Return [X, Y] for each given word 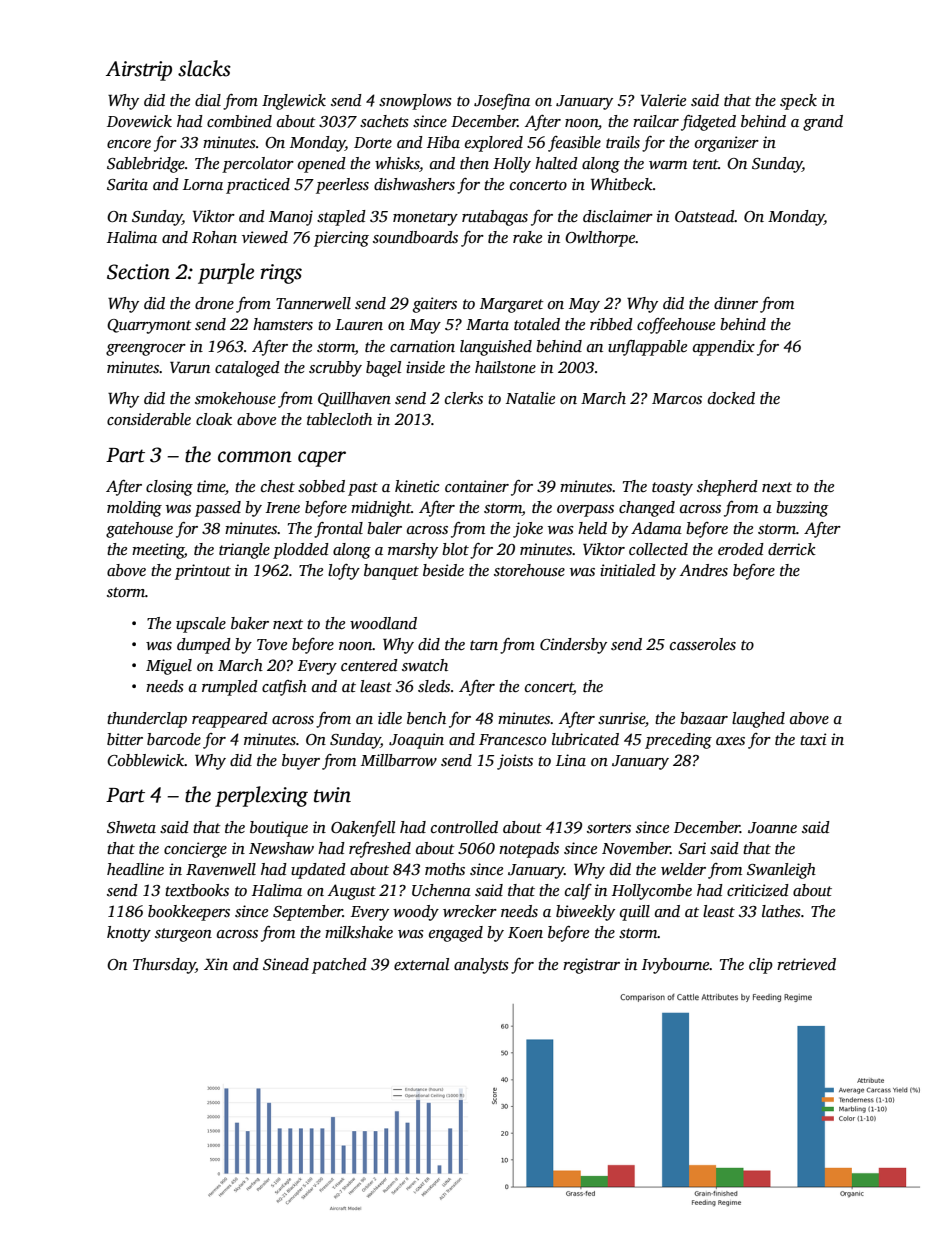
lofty [344, 572]
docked [731, 398]
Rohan [214, 237]
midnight [381, 509]
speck [798, 102]
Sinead [286, 964]
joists [515, 762]
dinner [736, 303]
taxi [813, 739]
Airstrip [139, 71]
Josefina [502, 102]
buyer [301, 762]
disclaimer [618, 216]
